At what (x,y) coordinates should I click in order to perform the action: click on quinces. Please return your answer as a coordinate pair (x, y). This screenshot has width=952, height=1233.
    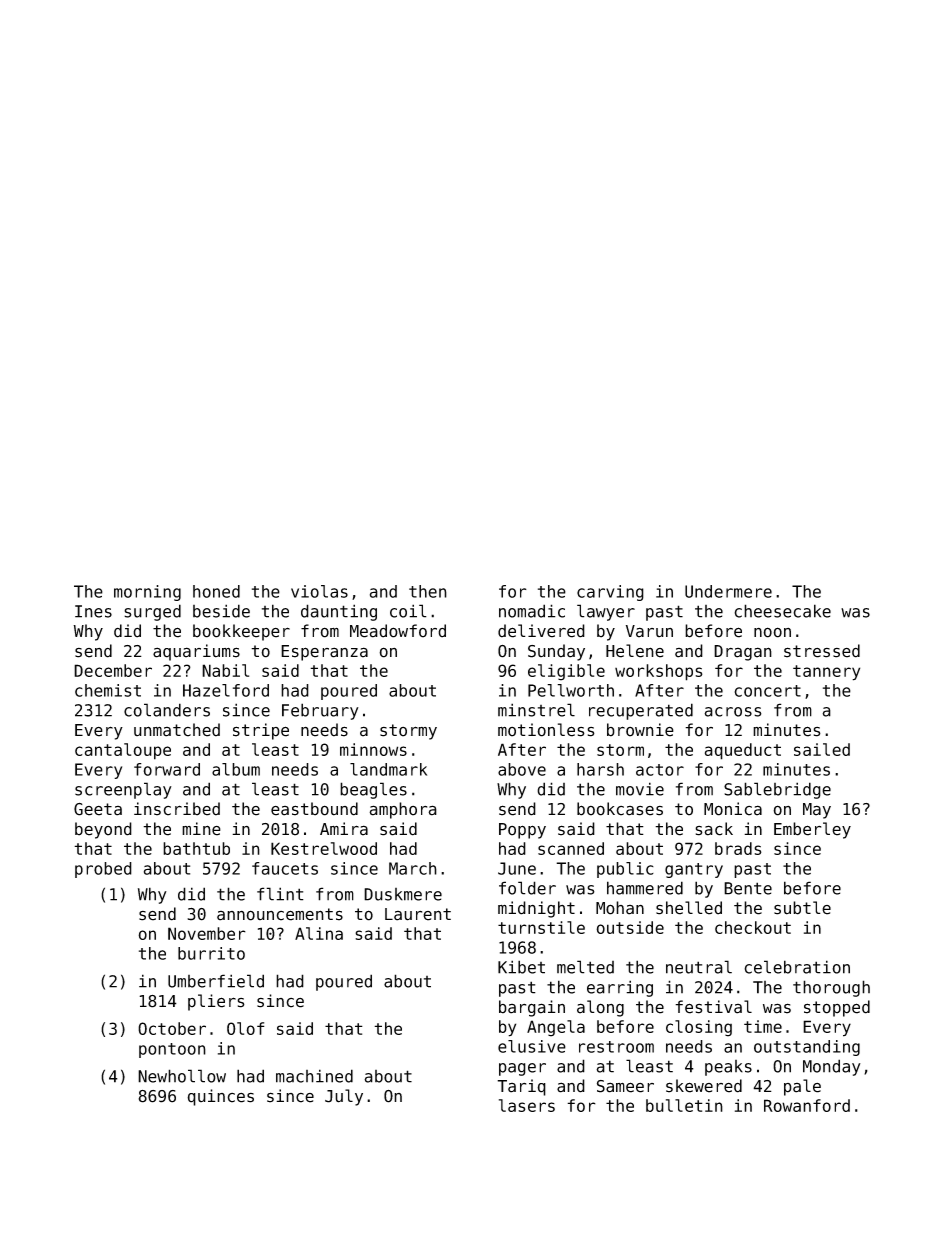
    Looking at the image, I should click on (220, 1097).
